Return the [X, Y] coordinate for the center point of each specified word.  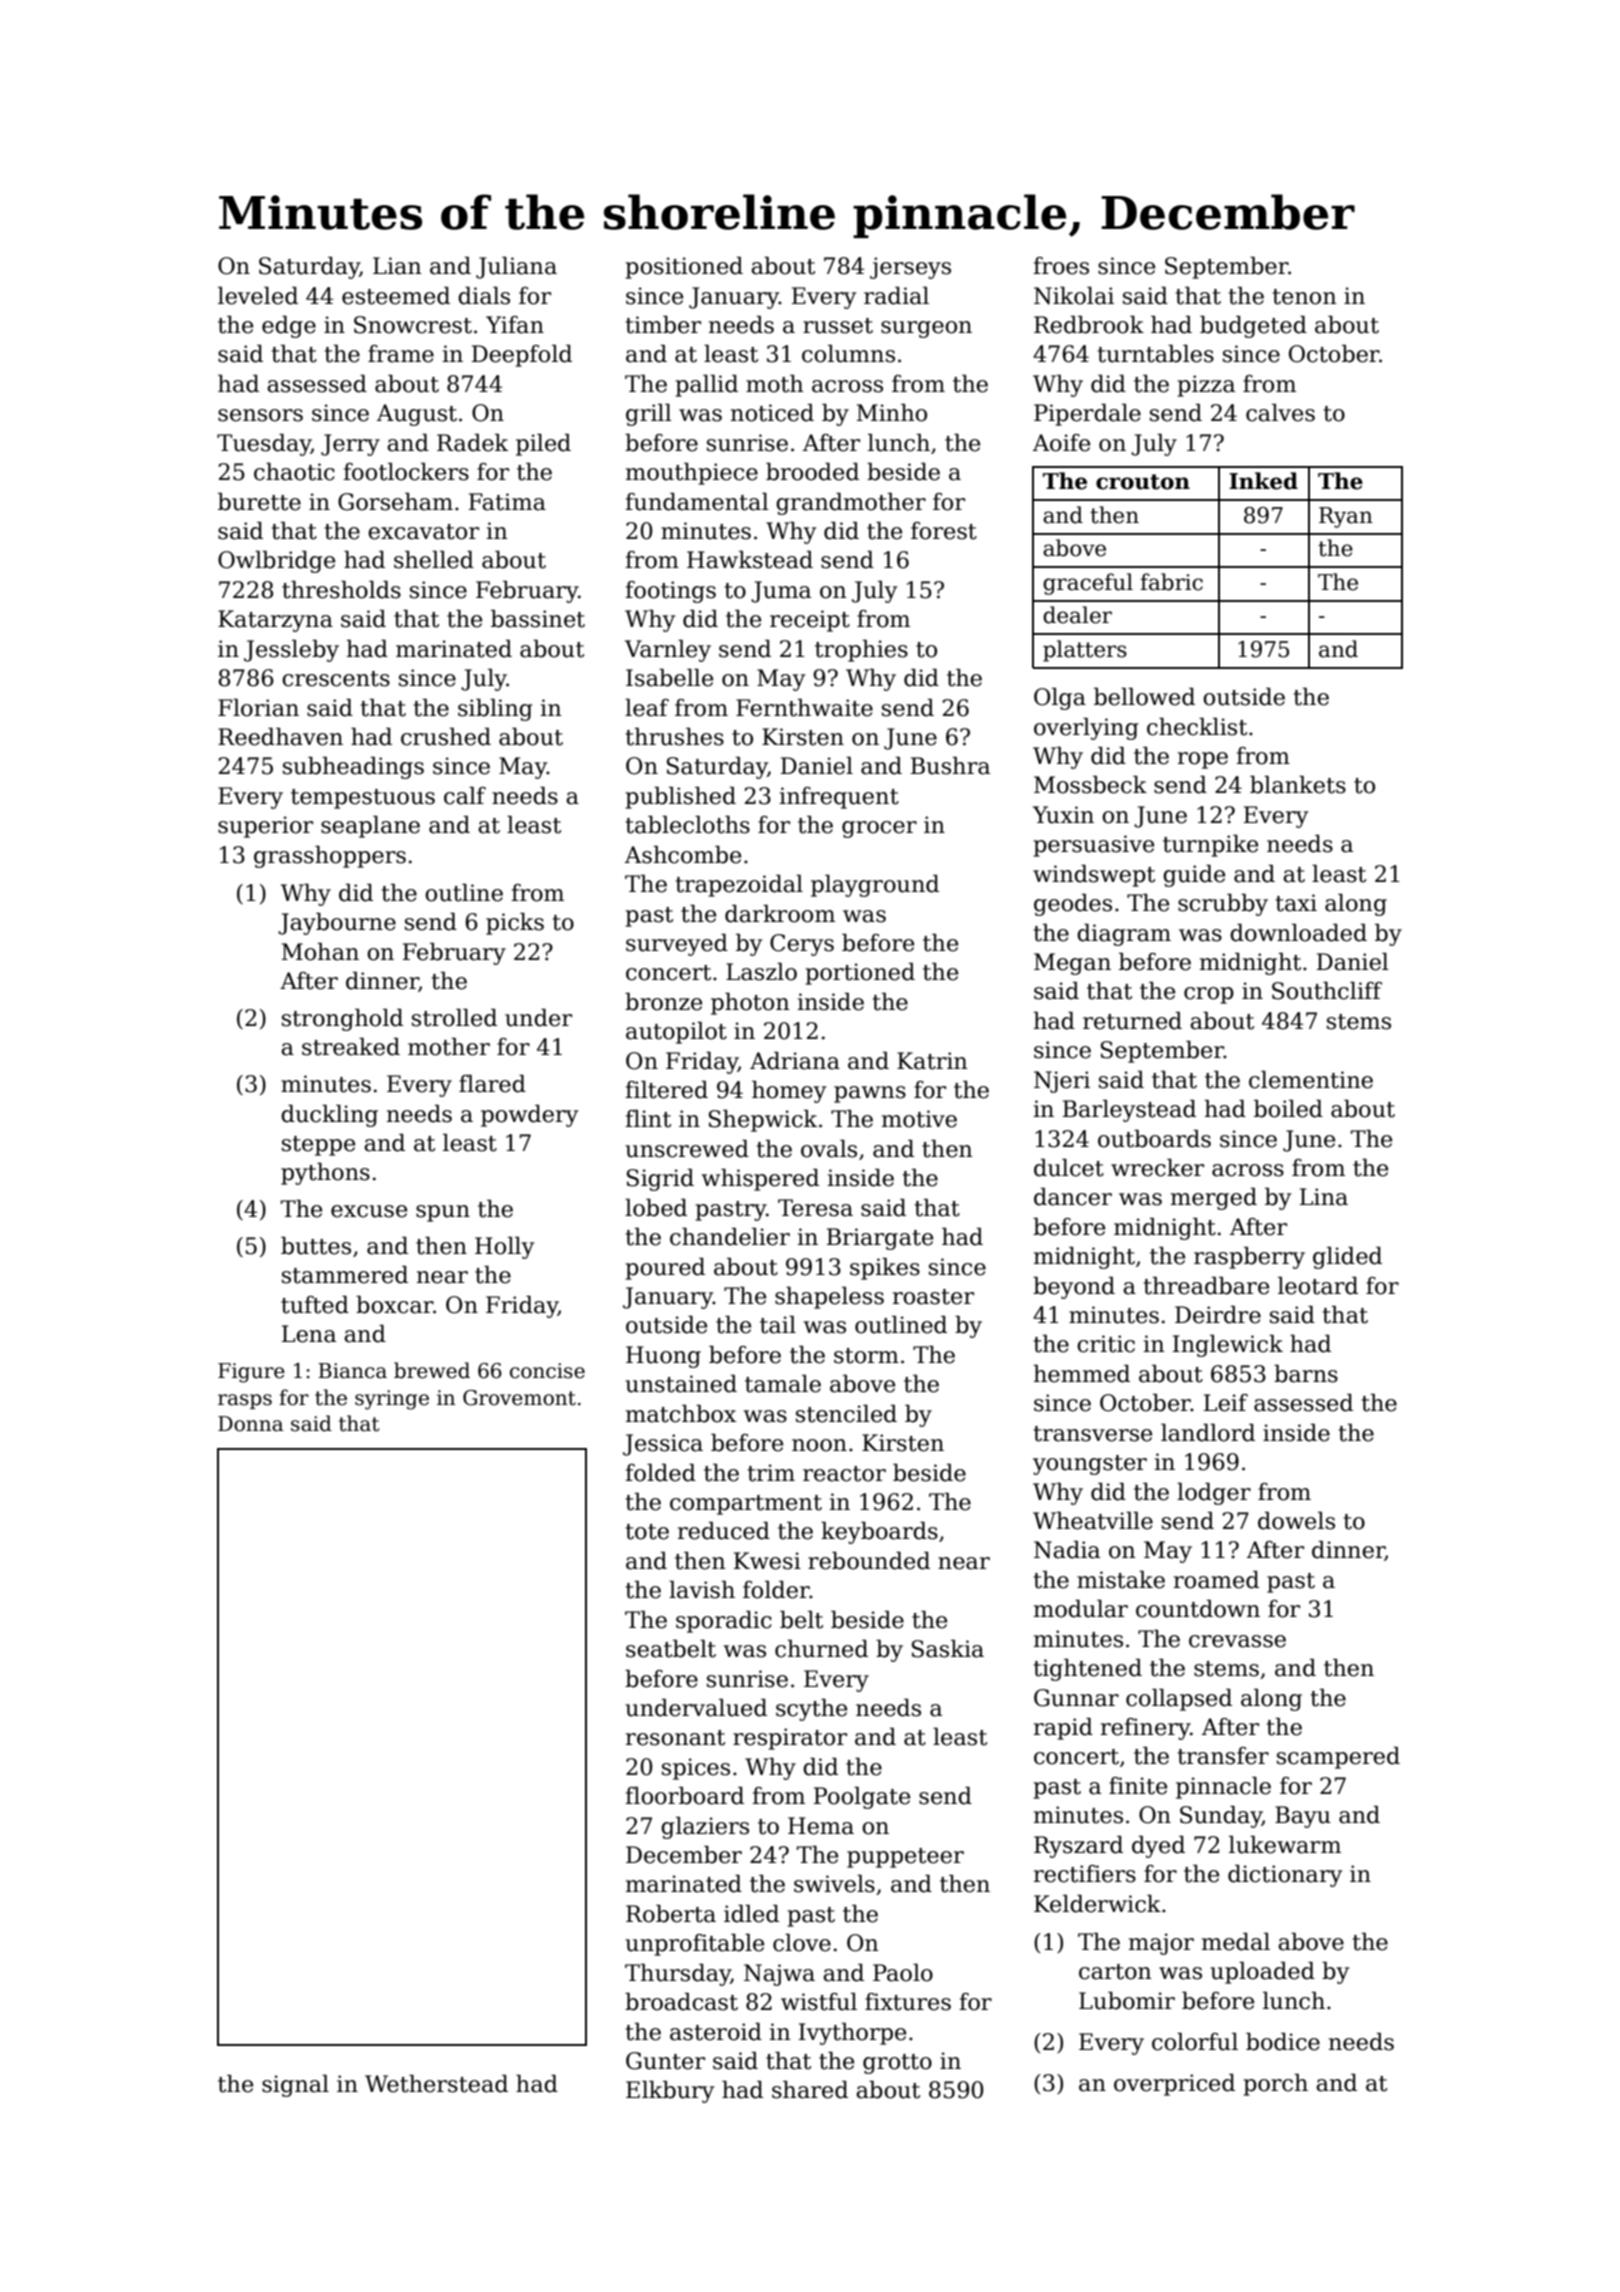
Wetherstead [436, 2084]
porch [1276, 2085]
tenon [1305, 297]
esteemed [396, 296]
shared [810, 2090]
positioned [684, 268]
